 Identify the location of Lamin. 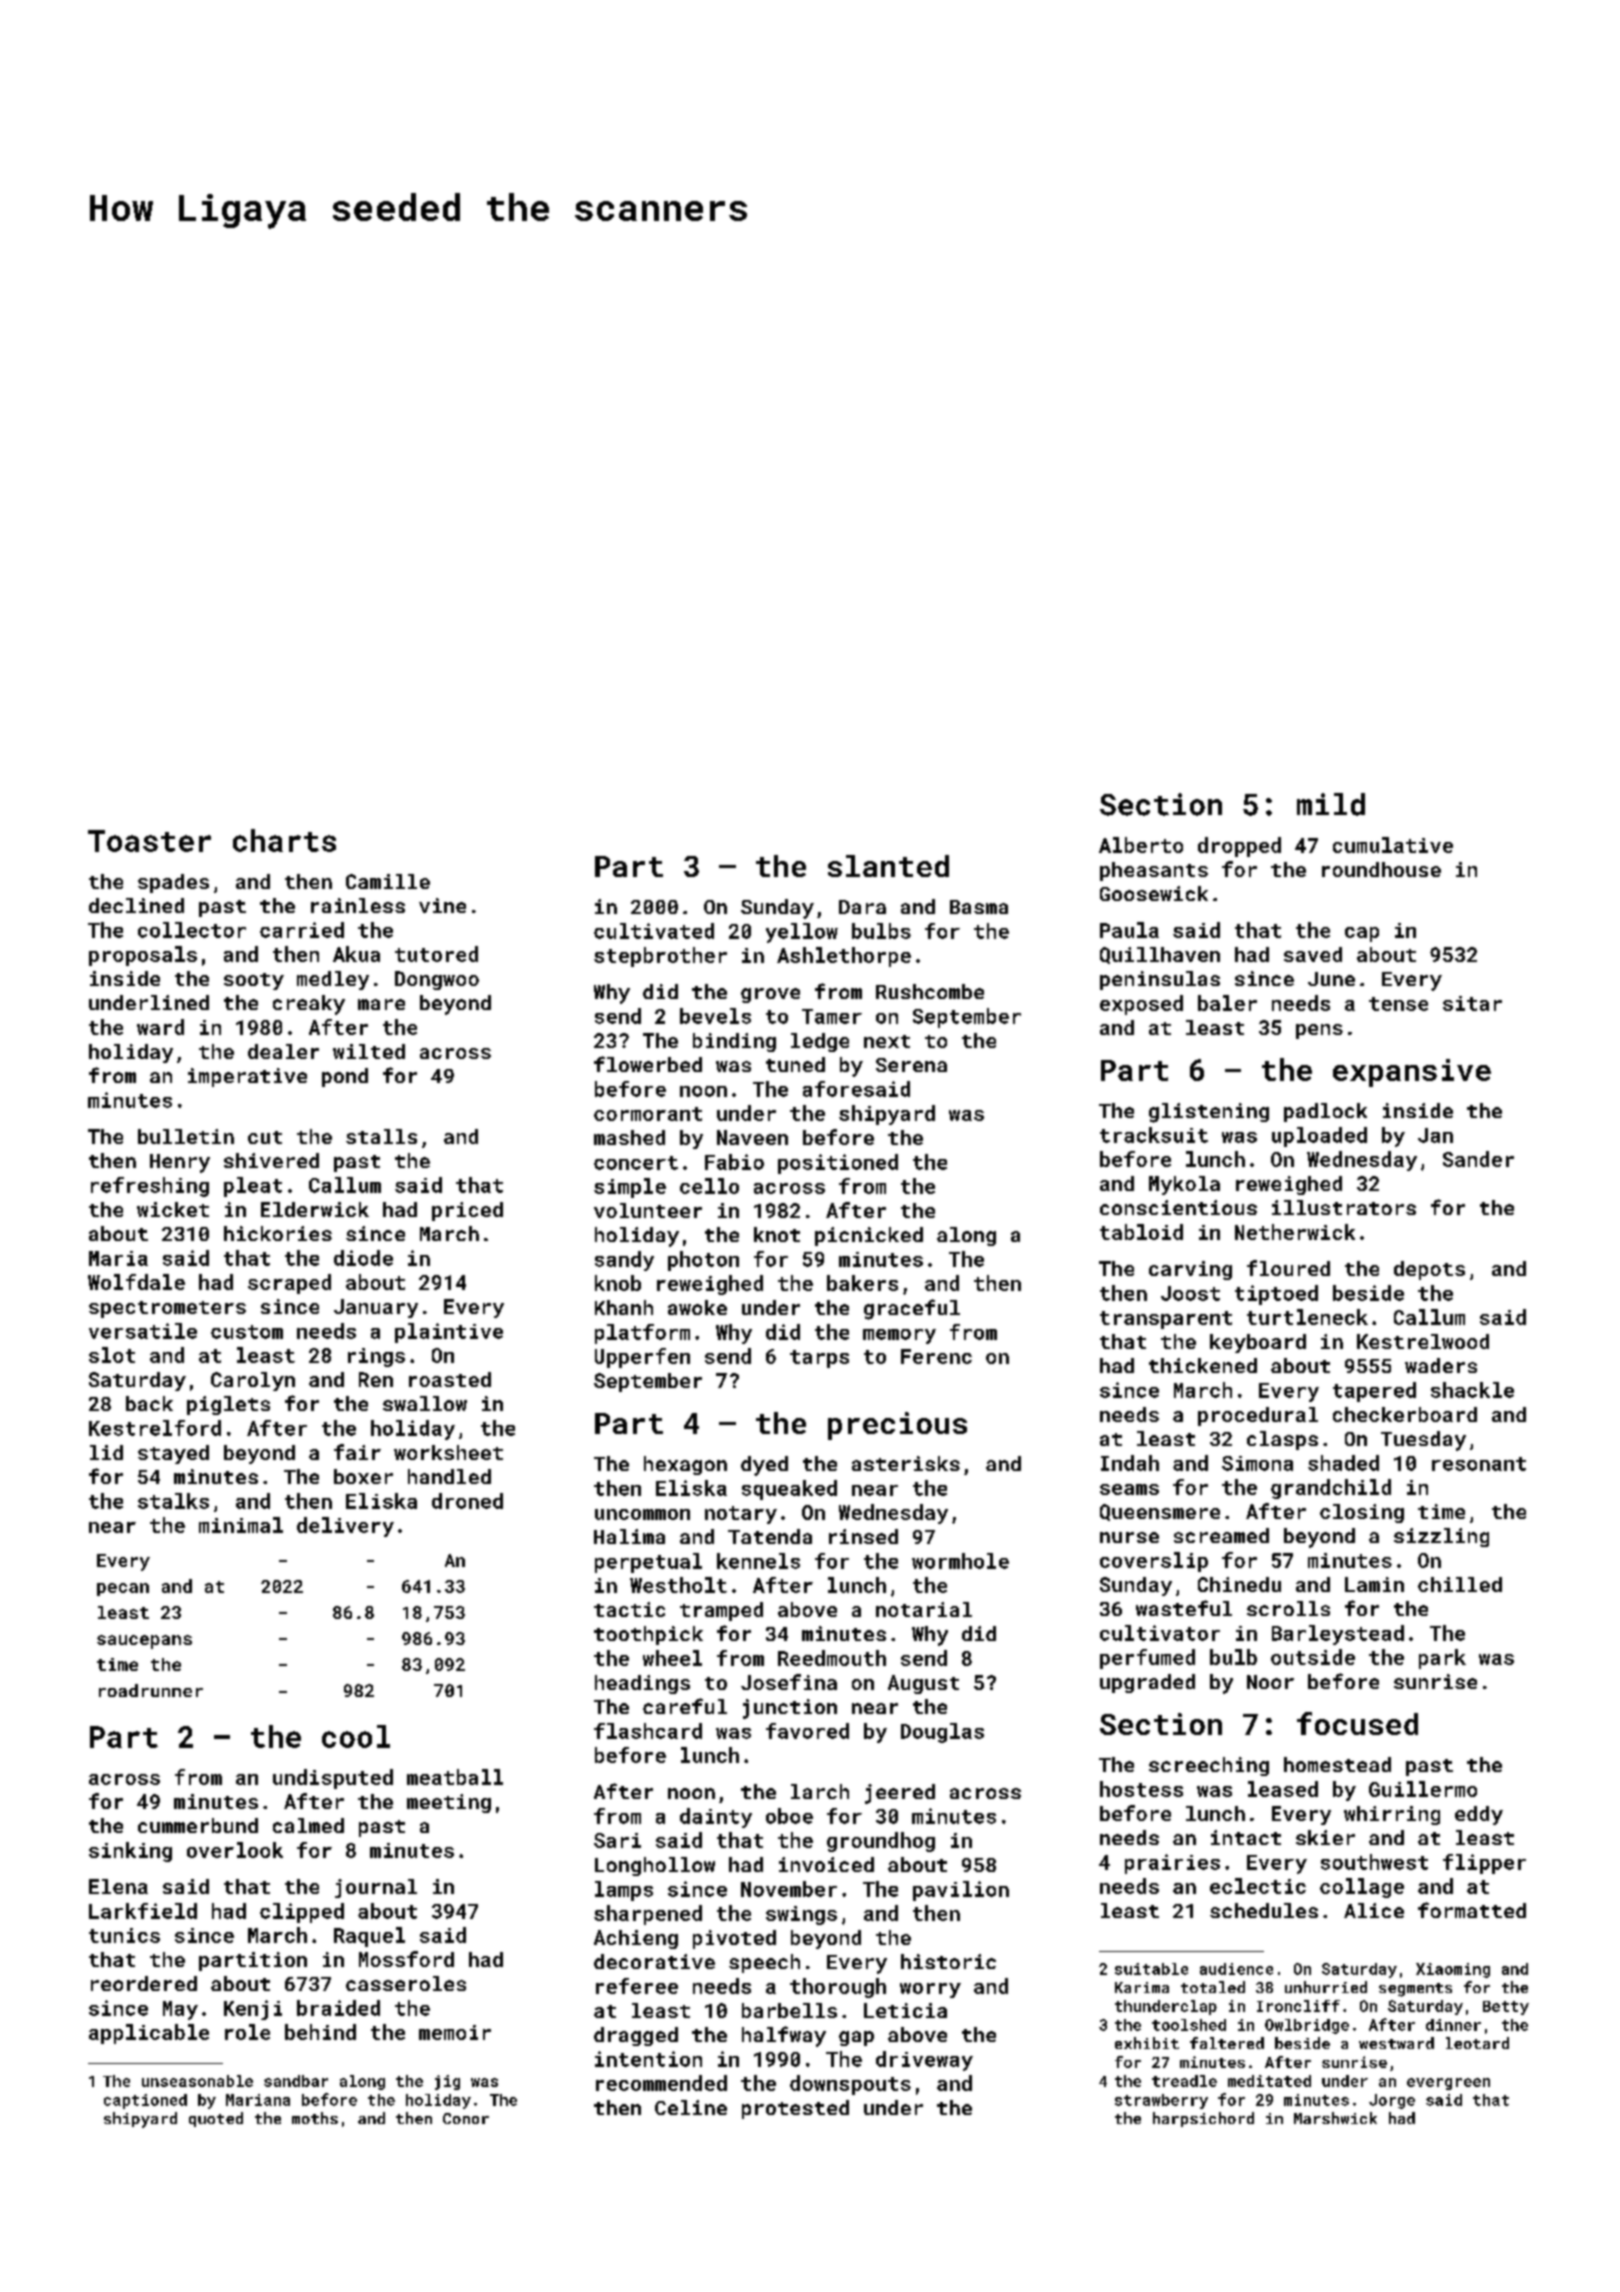
(1374, 1584).
